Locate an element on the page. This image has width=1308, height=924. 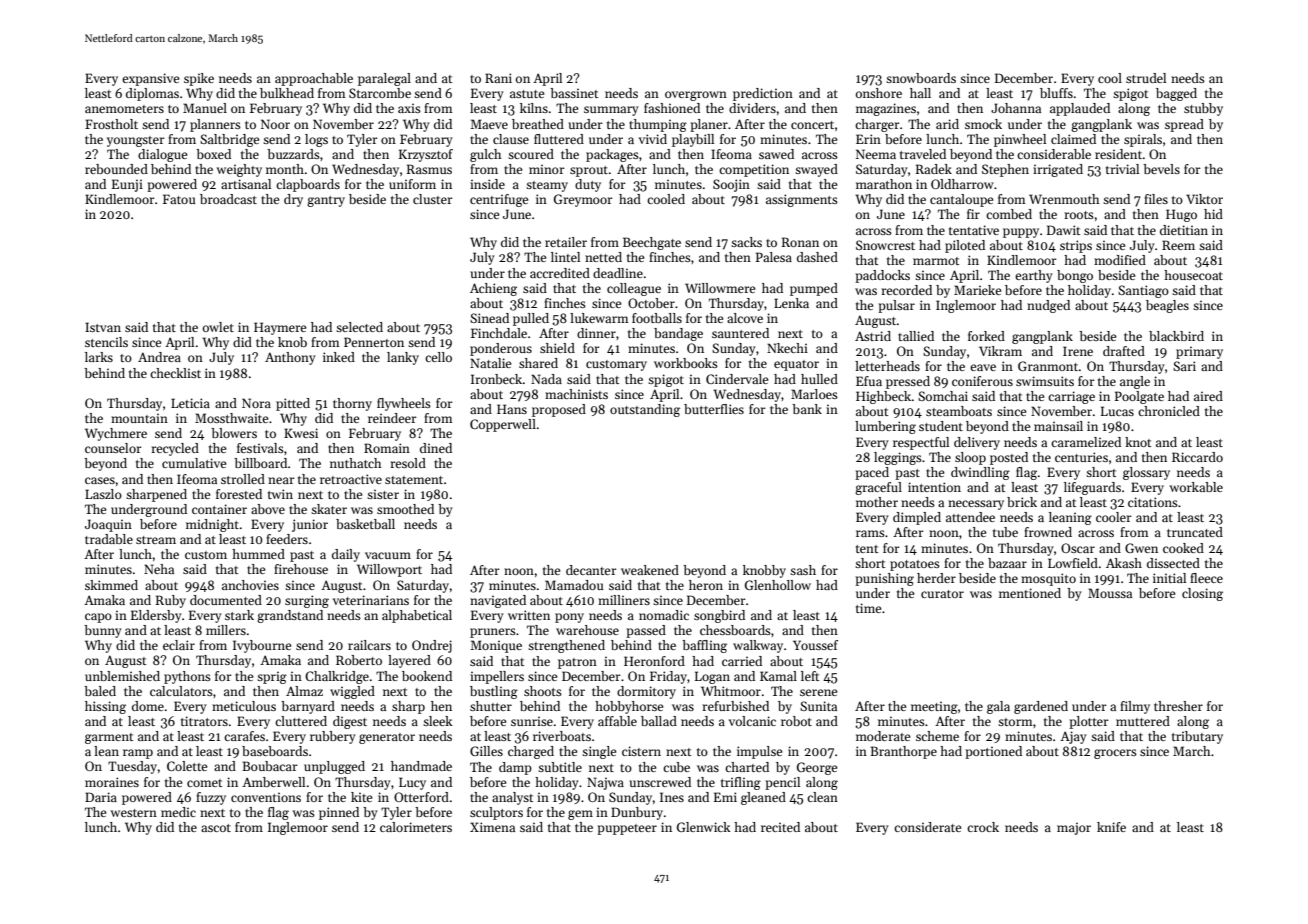
weakened is located at coordinates (650, 570).
